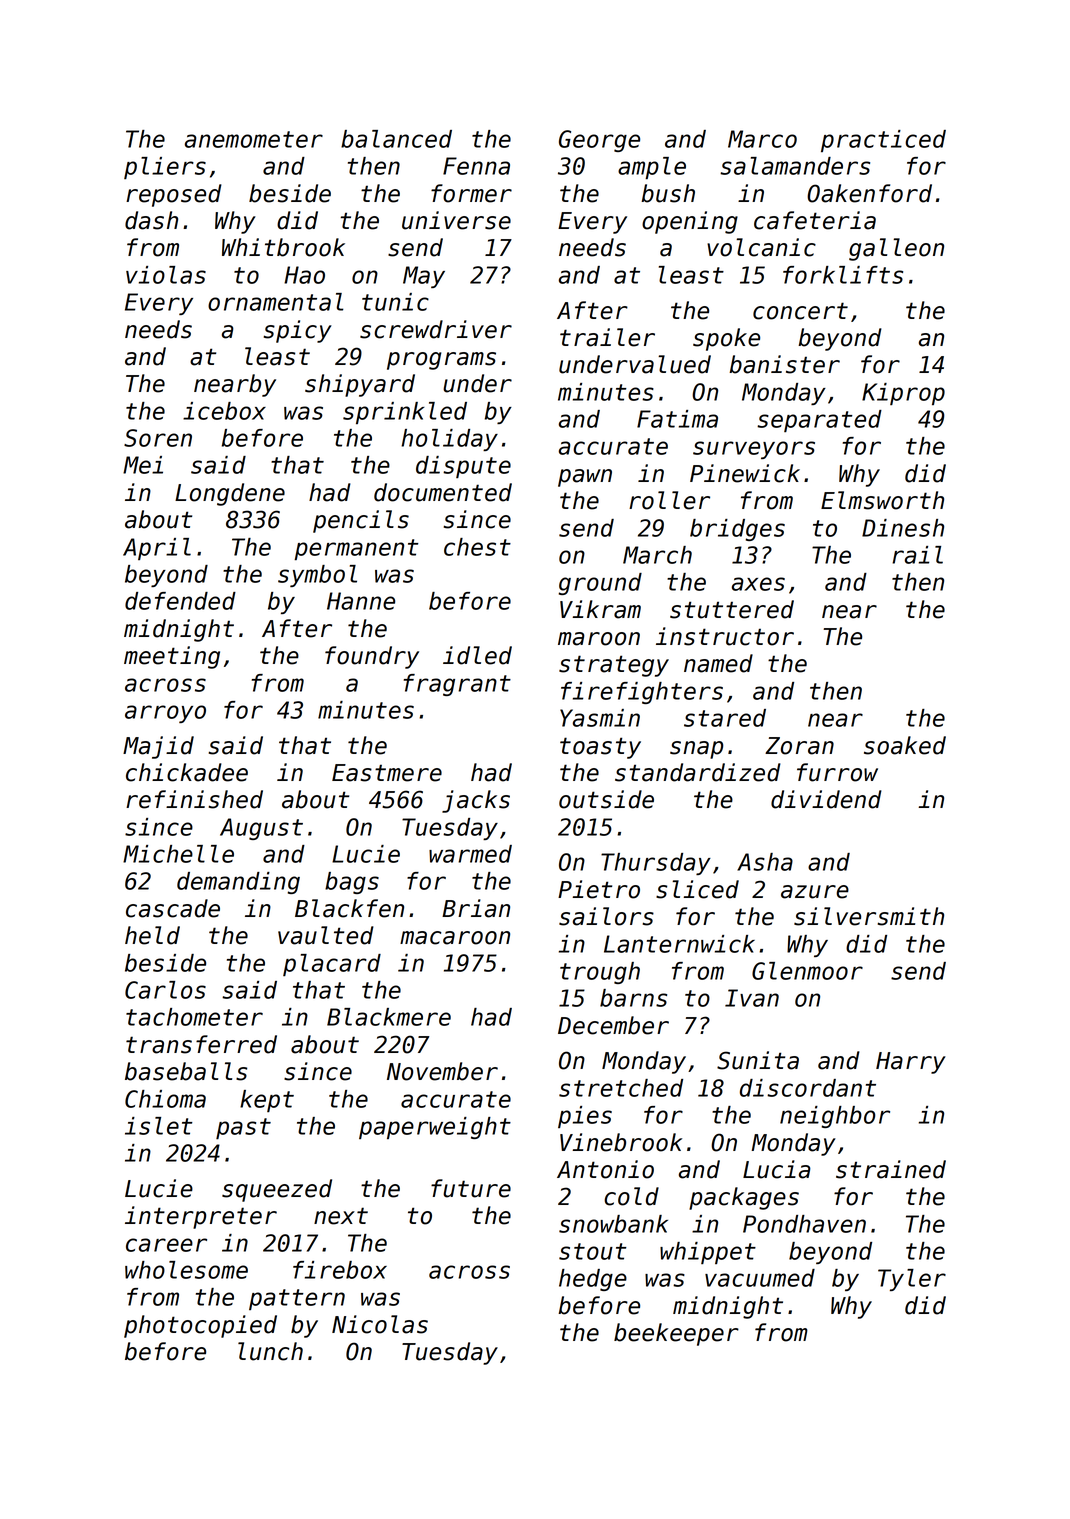  Describe the element at coordinates (298, 331) in the screenshot. I see `spicy` at that location.
